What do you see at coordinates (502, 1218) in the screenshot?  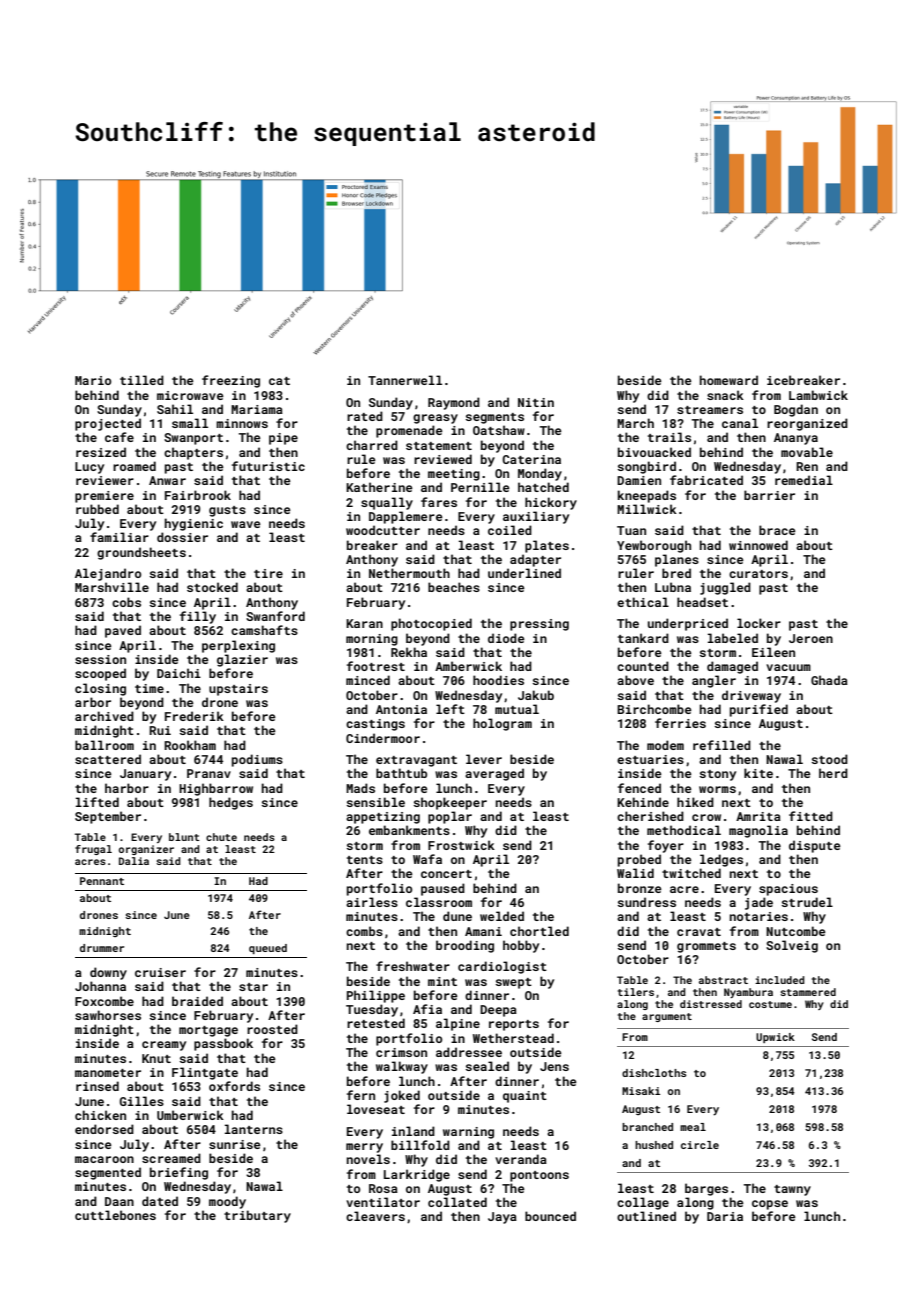 I see `Jaya` at bounding box center [502, 1218].
